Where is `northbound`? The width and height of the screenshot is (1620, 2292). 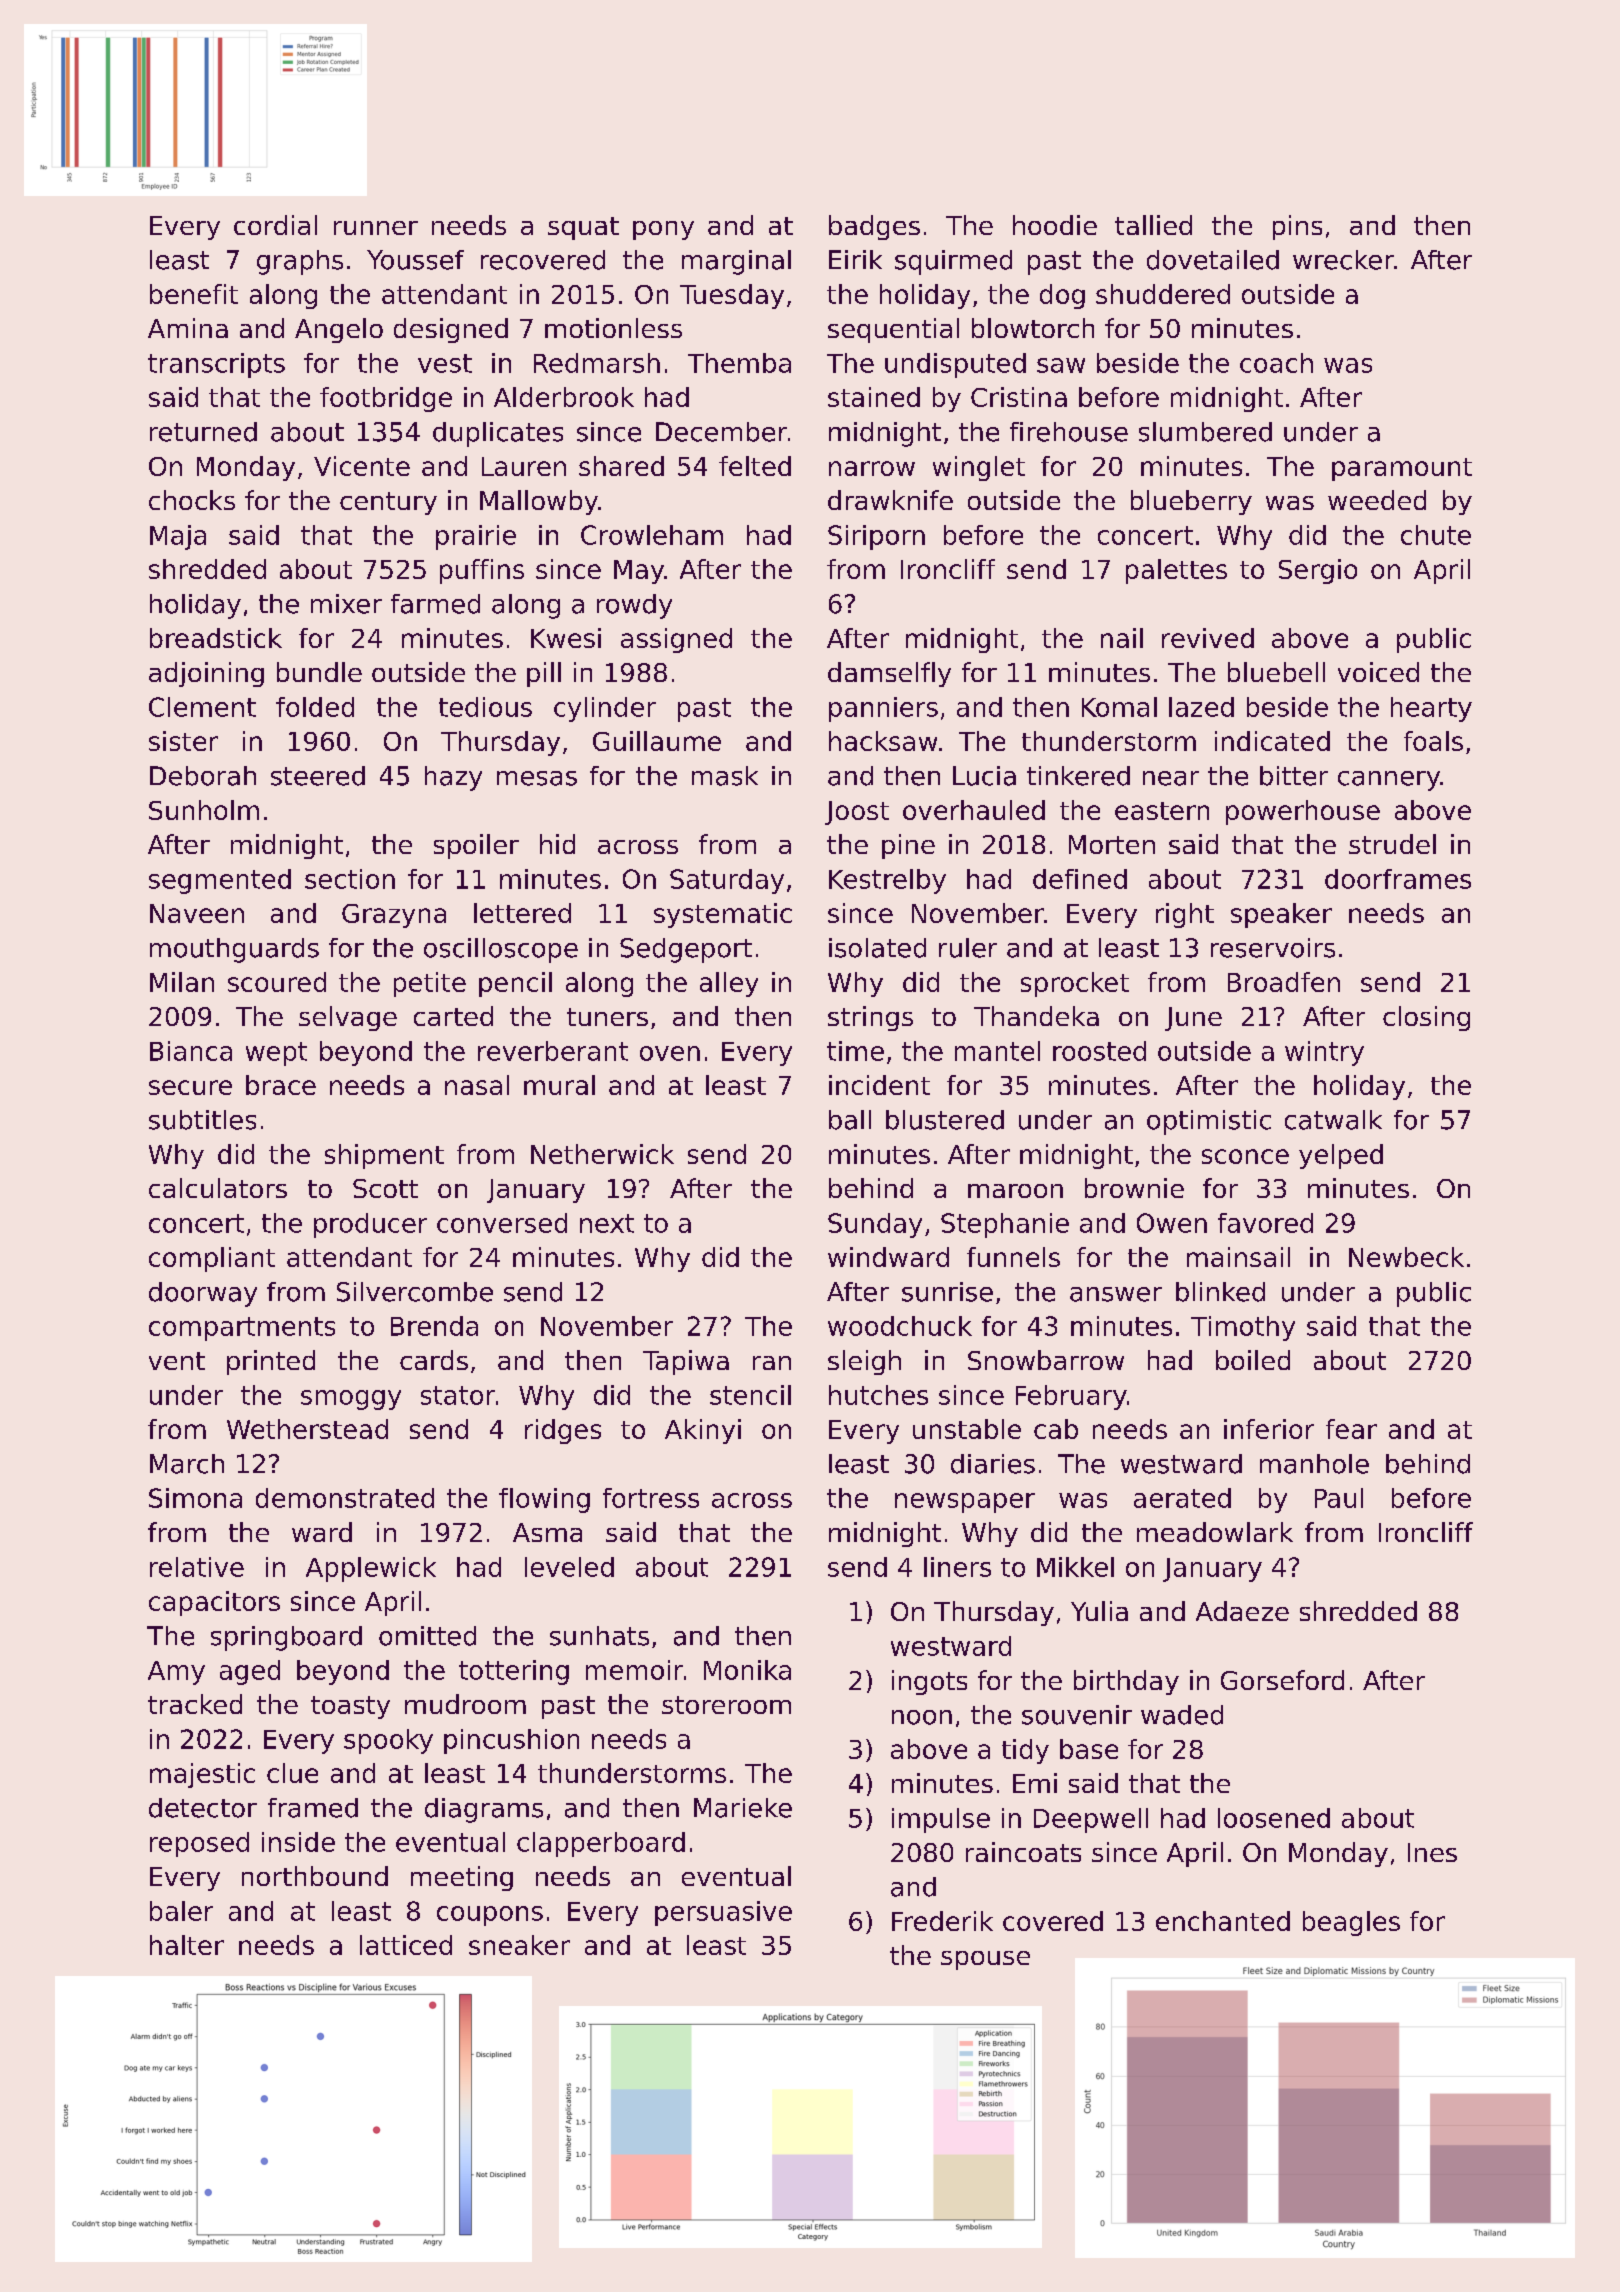 northbound is located at coordinates (315, 1876).
